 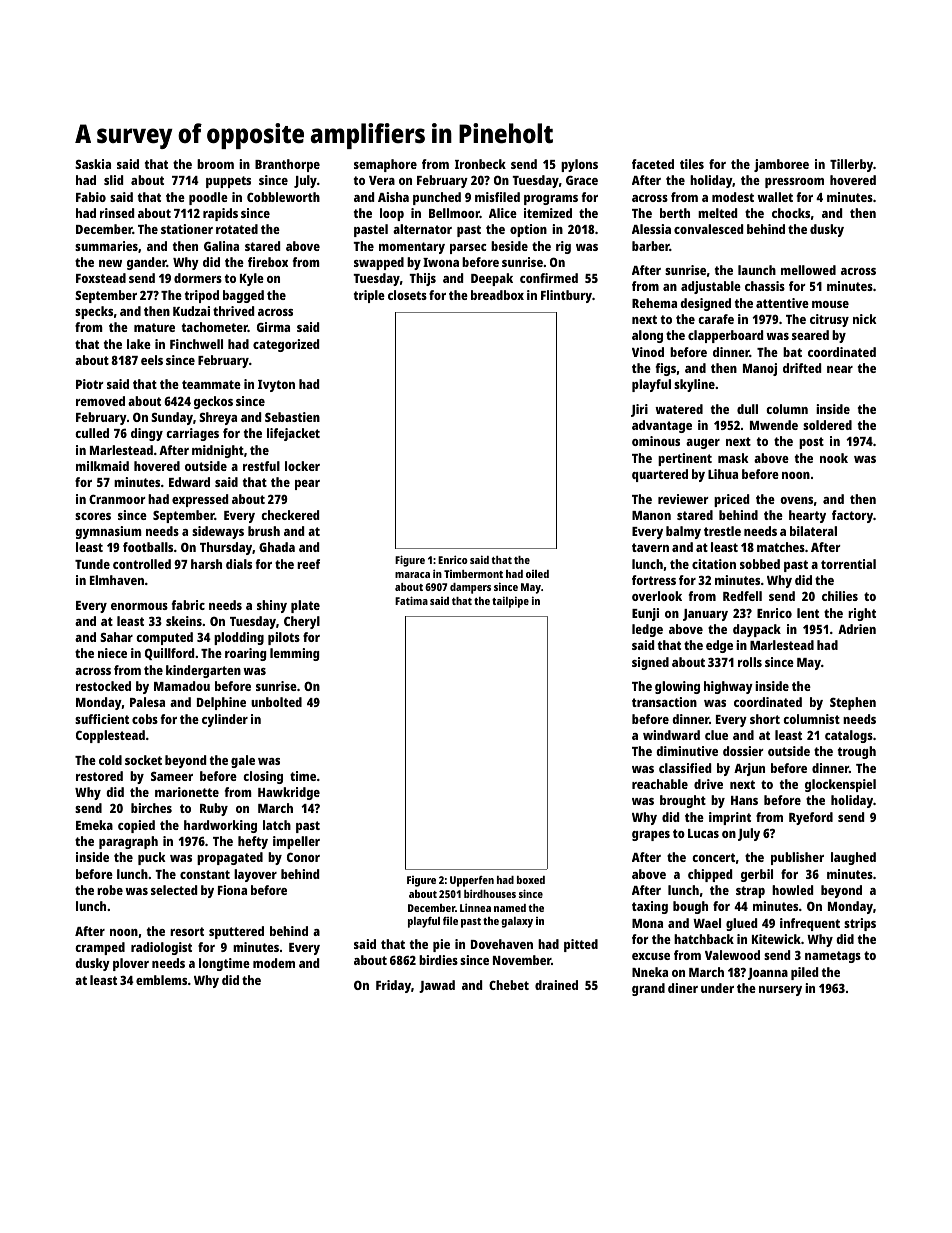 I want to click on Hawkridge, so click(x=289, y=793).
